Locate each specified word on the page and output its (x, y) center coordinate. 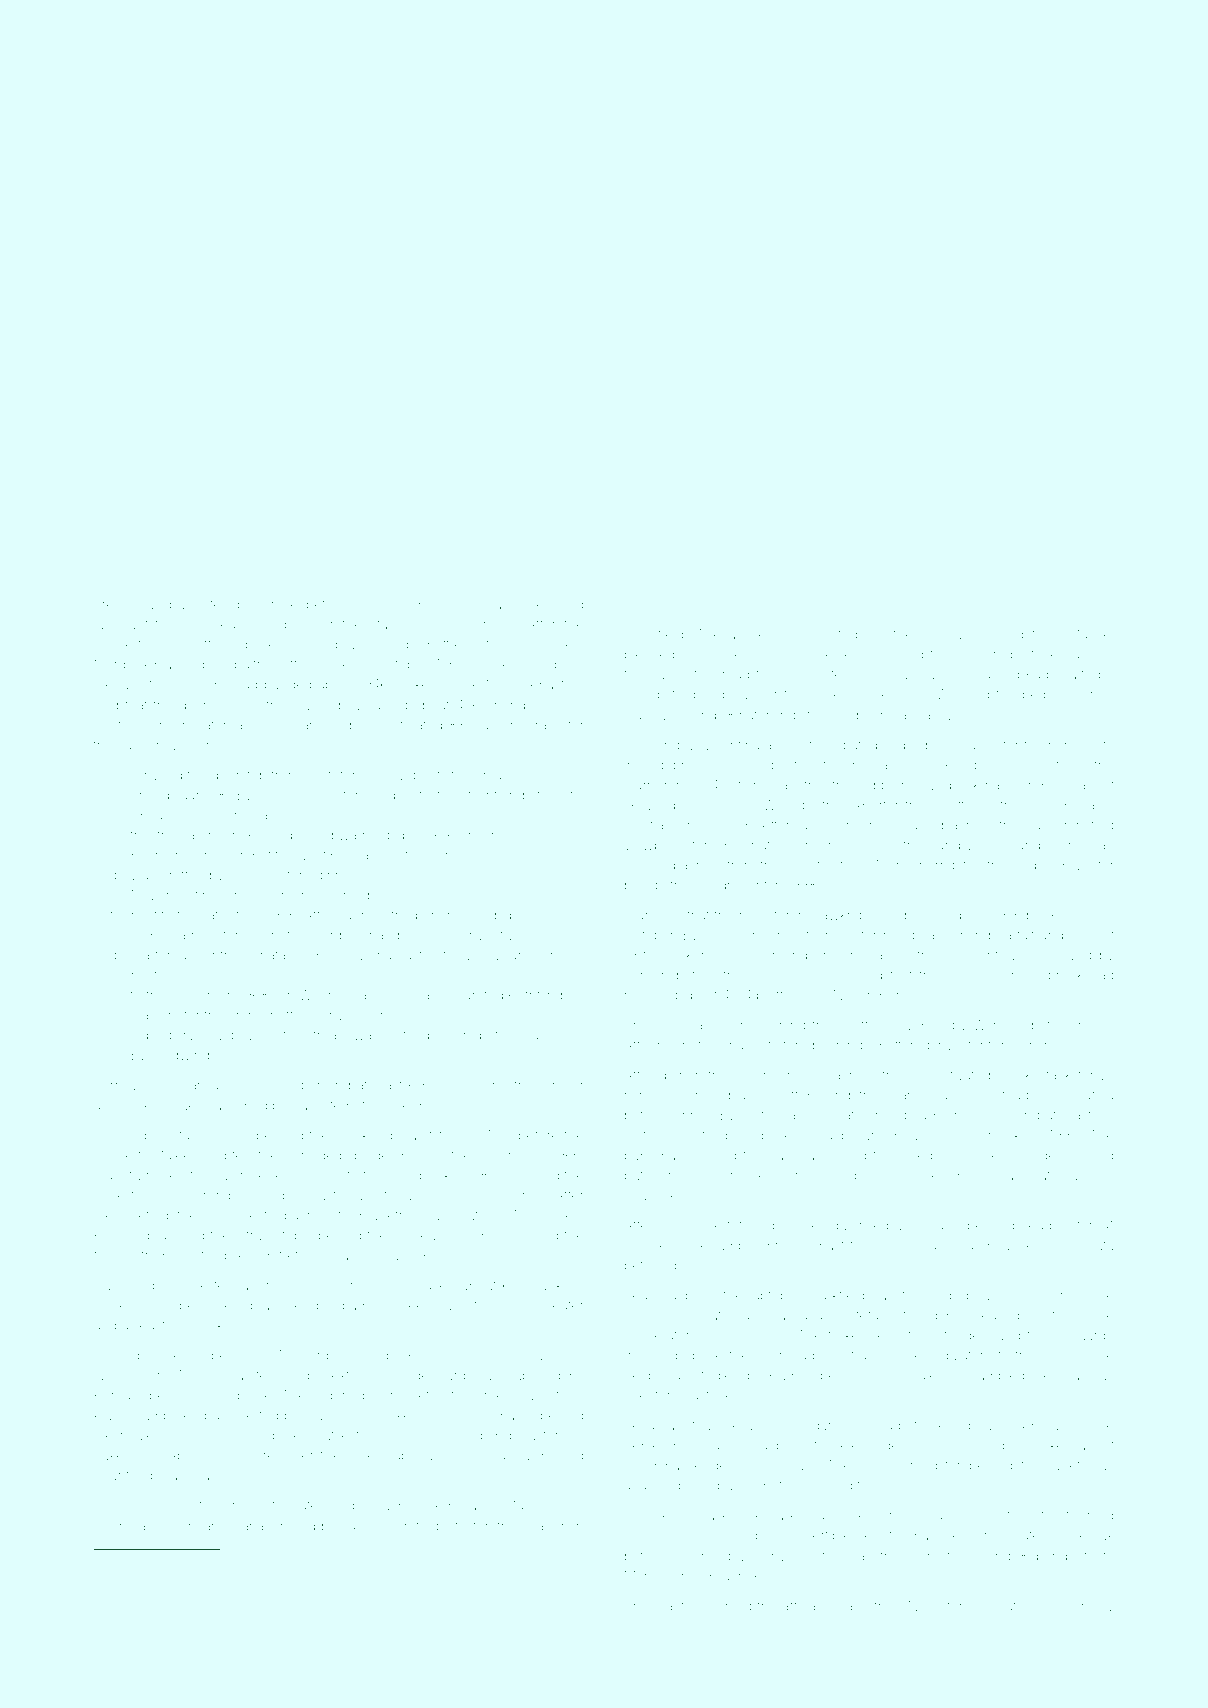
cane (133, 746)
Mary (350, 1578)
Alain (108, 1175)
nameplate (1081, 746)
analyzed (652, 1487)
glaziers (155, 1016)
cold (1100, 1155)
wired (929, 915)
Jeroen (646, 976)
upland (741, 1096)
